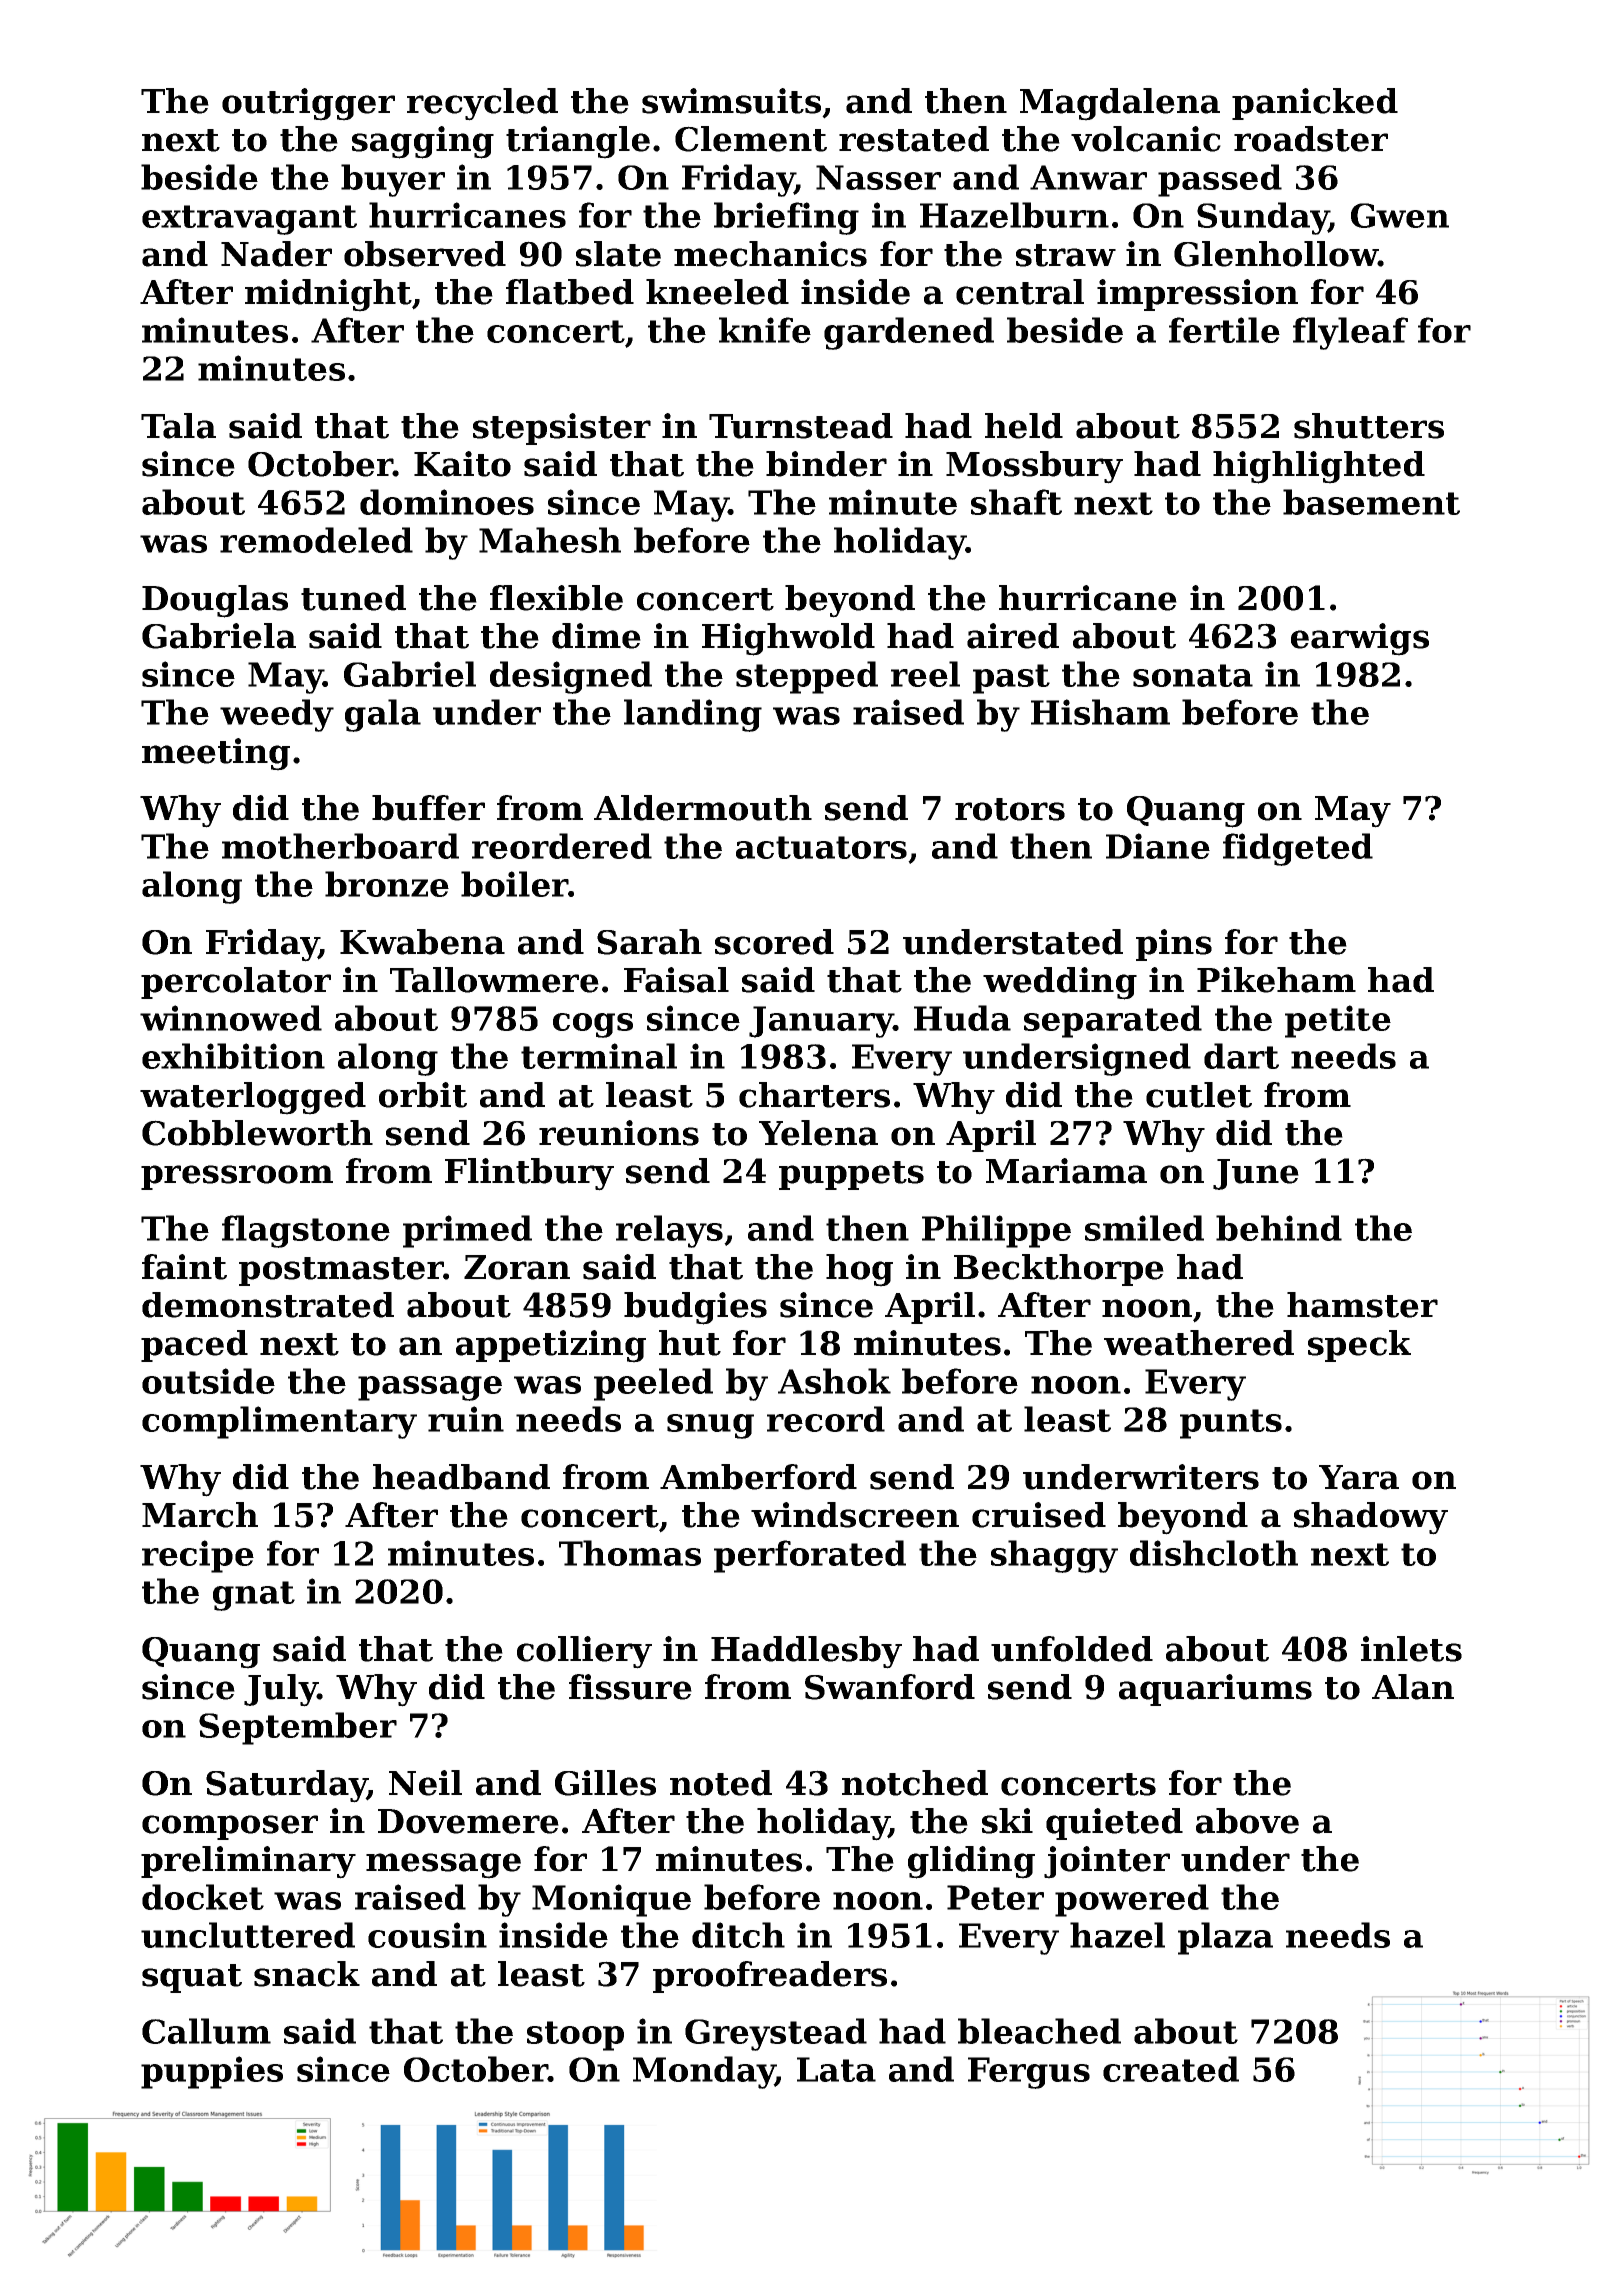 This screenshot has height=2292, width=1620. Describe the element at coordinates (1214, 1553) in the screenshot. I see `dishcloth` at that location.
